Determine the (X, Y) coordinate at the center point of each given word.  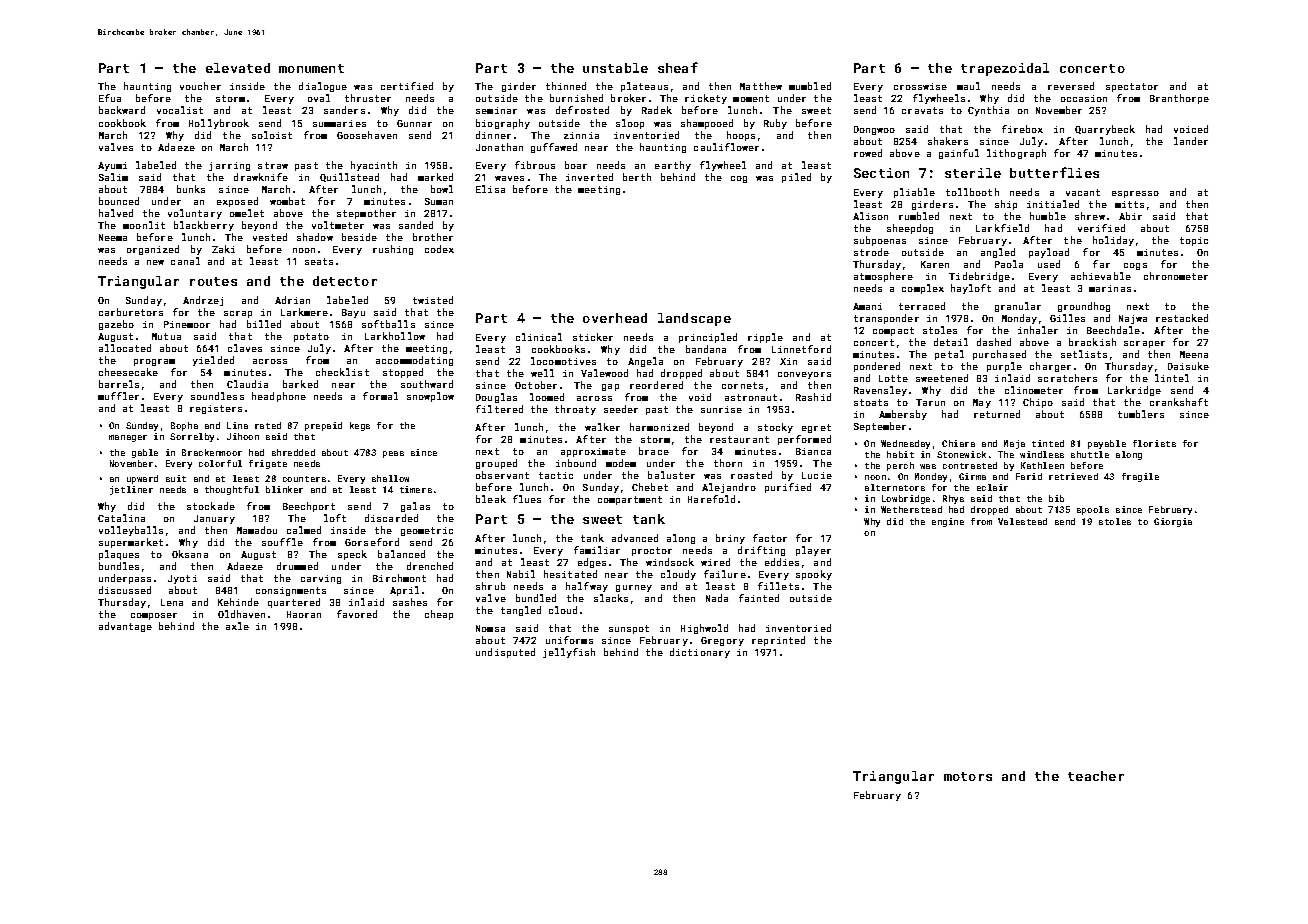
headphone (279, 397)
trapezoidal (1005, 69)
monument (311, 68)
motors (968, 776)
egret (816, 428)
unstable (615, 68)
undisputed (505, 653)
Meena (1194, 354)
